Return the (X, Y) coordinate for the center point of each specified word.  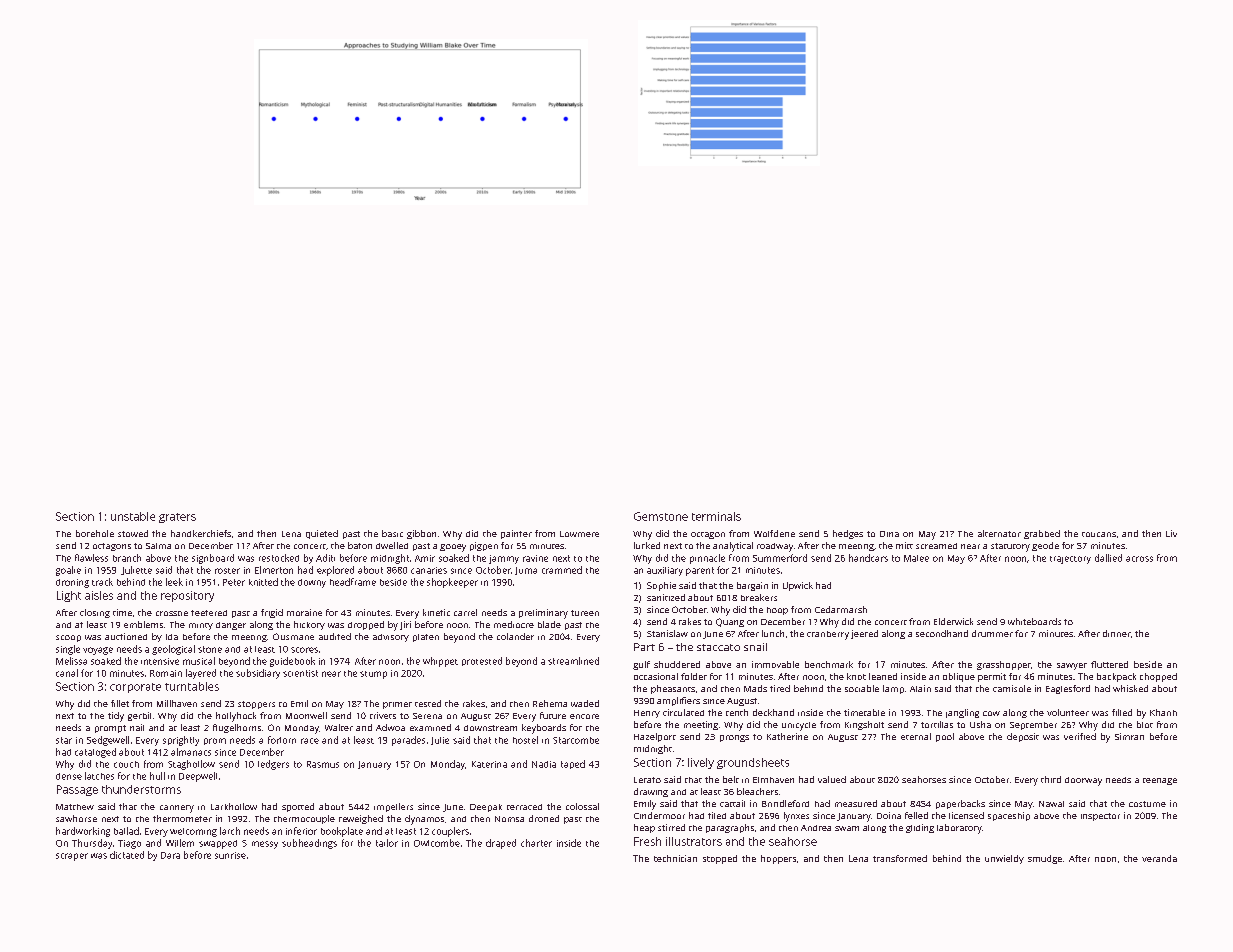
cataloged (95, 753)
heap (644, 828)
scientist (300, 673)
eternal (916, 736)
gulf (641, 665)
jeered (864, 634)
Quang (730, 622)
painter (516, 534)
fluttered (1109, 664)
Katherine (787, 736)
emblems (143, 624)
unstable (133, 516)
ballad (126, 831)
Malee (916, 558)
